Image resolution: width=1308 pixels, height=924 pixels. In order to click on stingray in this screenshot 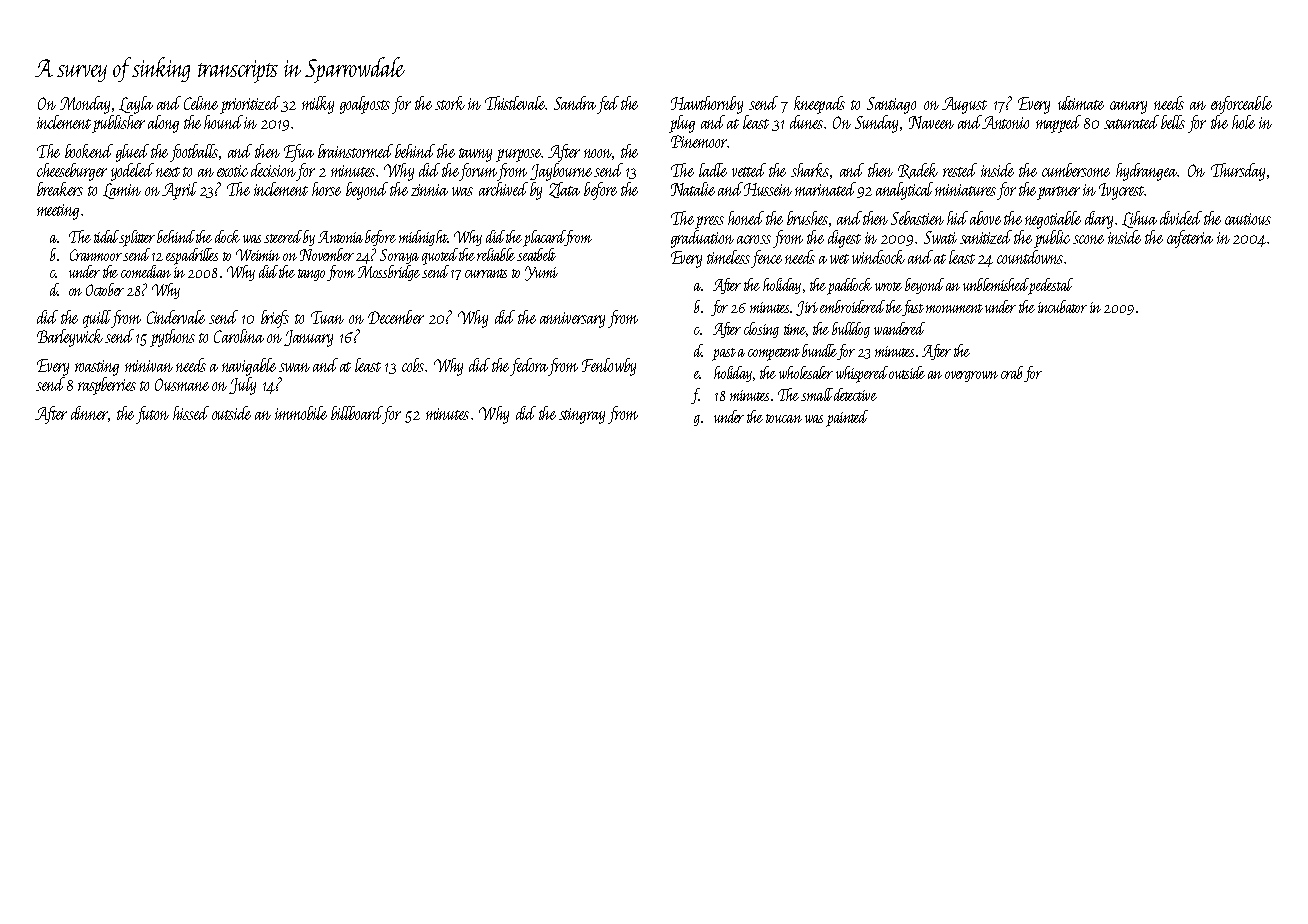, I will do `click(582, 416)`.
